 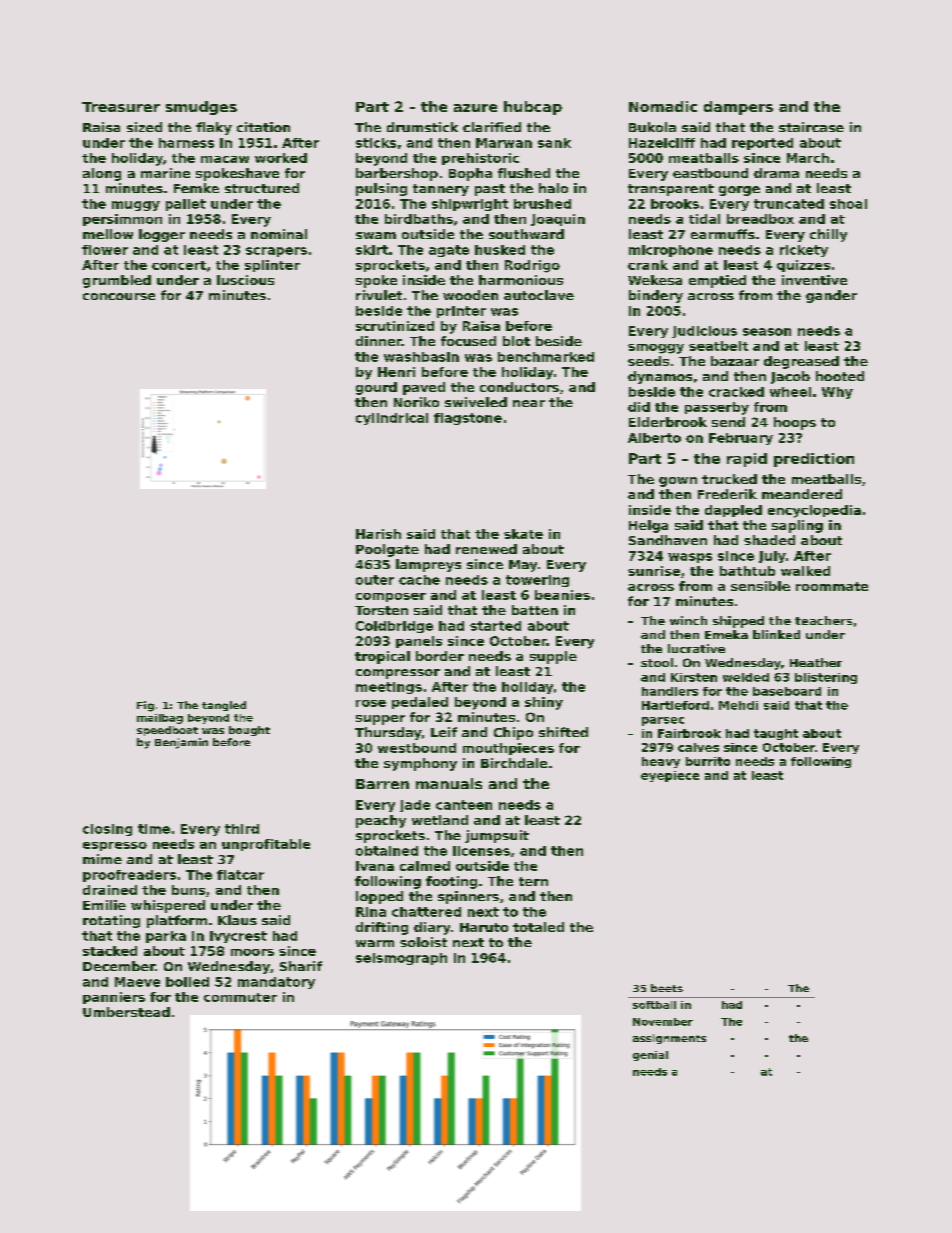 I want to click on Klaus, so click(x=237, y=920).
